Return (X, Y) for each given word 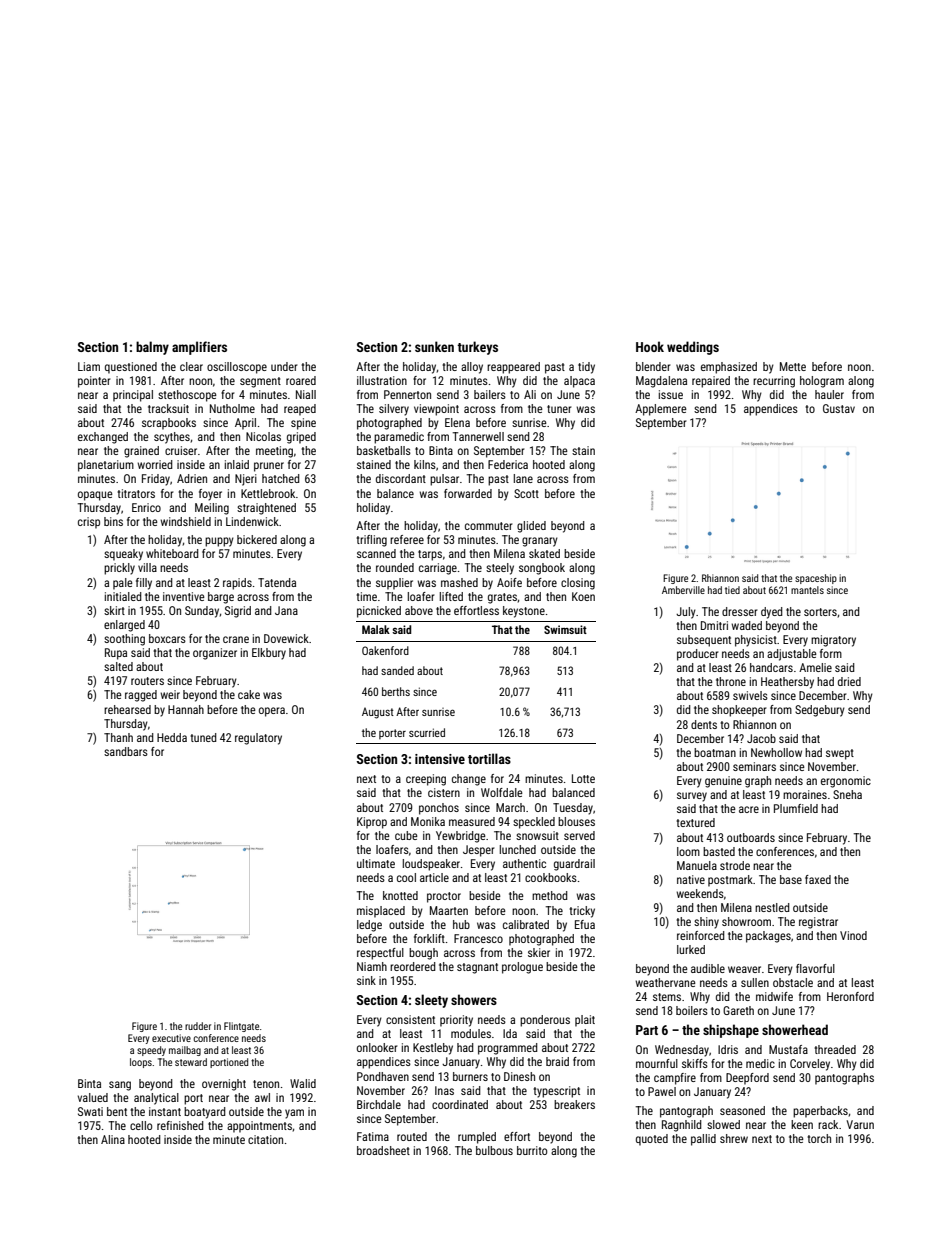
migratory (833, 641)
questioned (131, 368)
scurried (427, 732)
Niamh (372, 966)
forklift (429, 938)
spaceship (816, 579)
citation (265, 1139)
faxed (818, 879)
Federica (508, 464)
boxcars (167, 638)
